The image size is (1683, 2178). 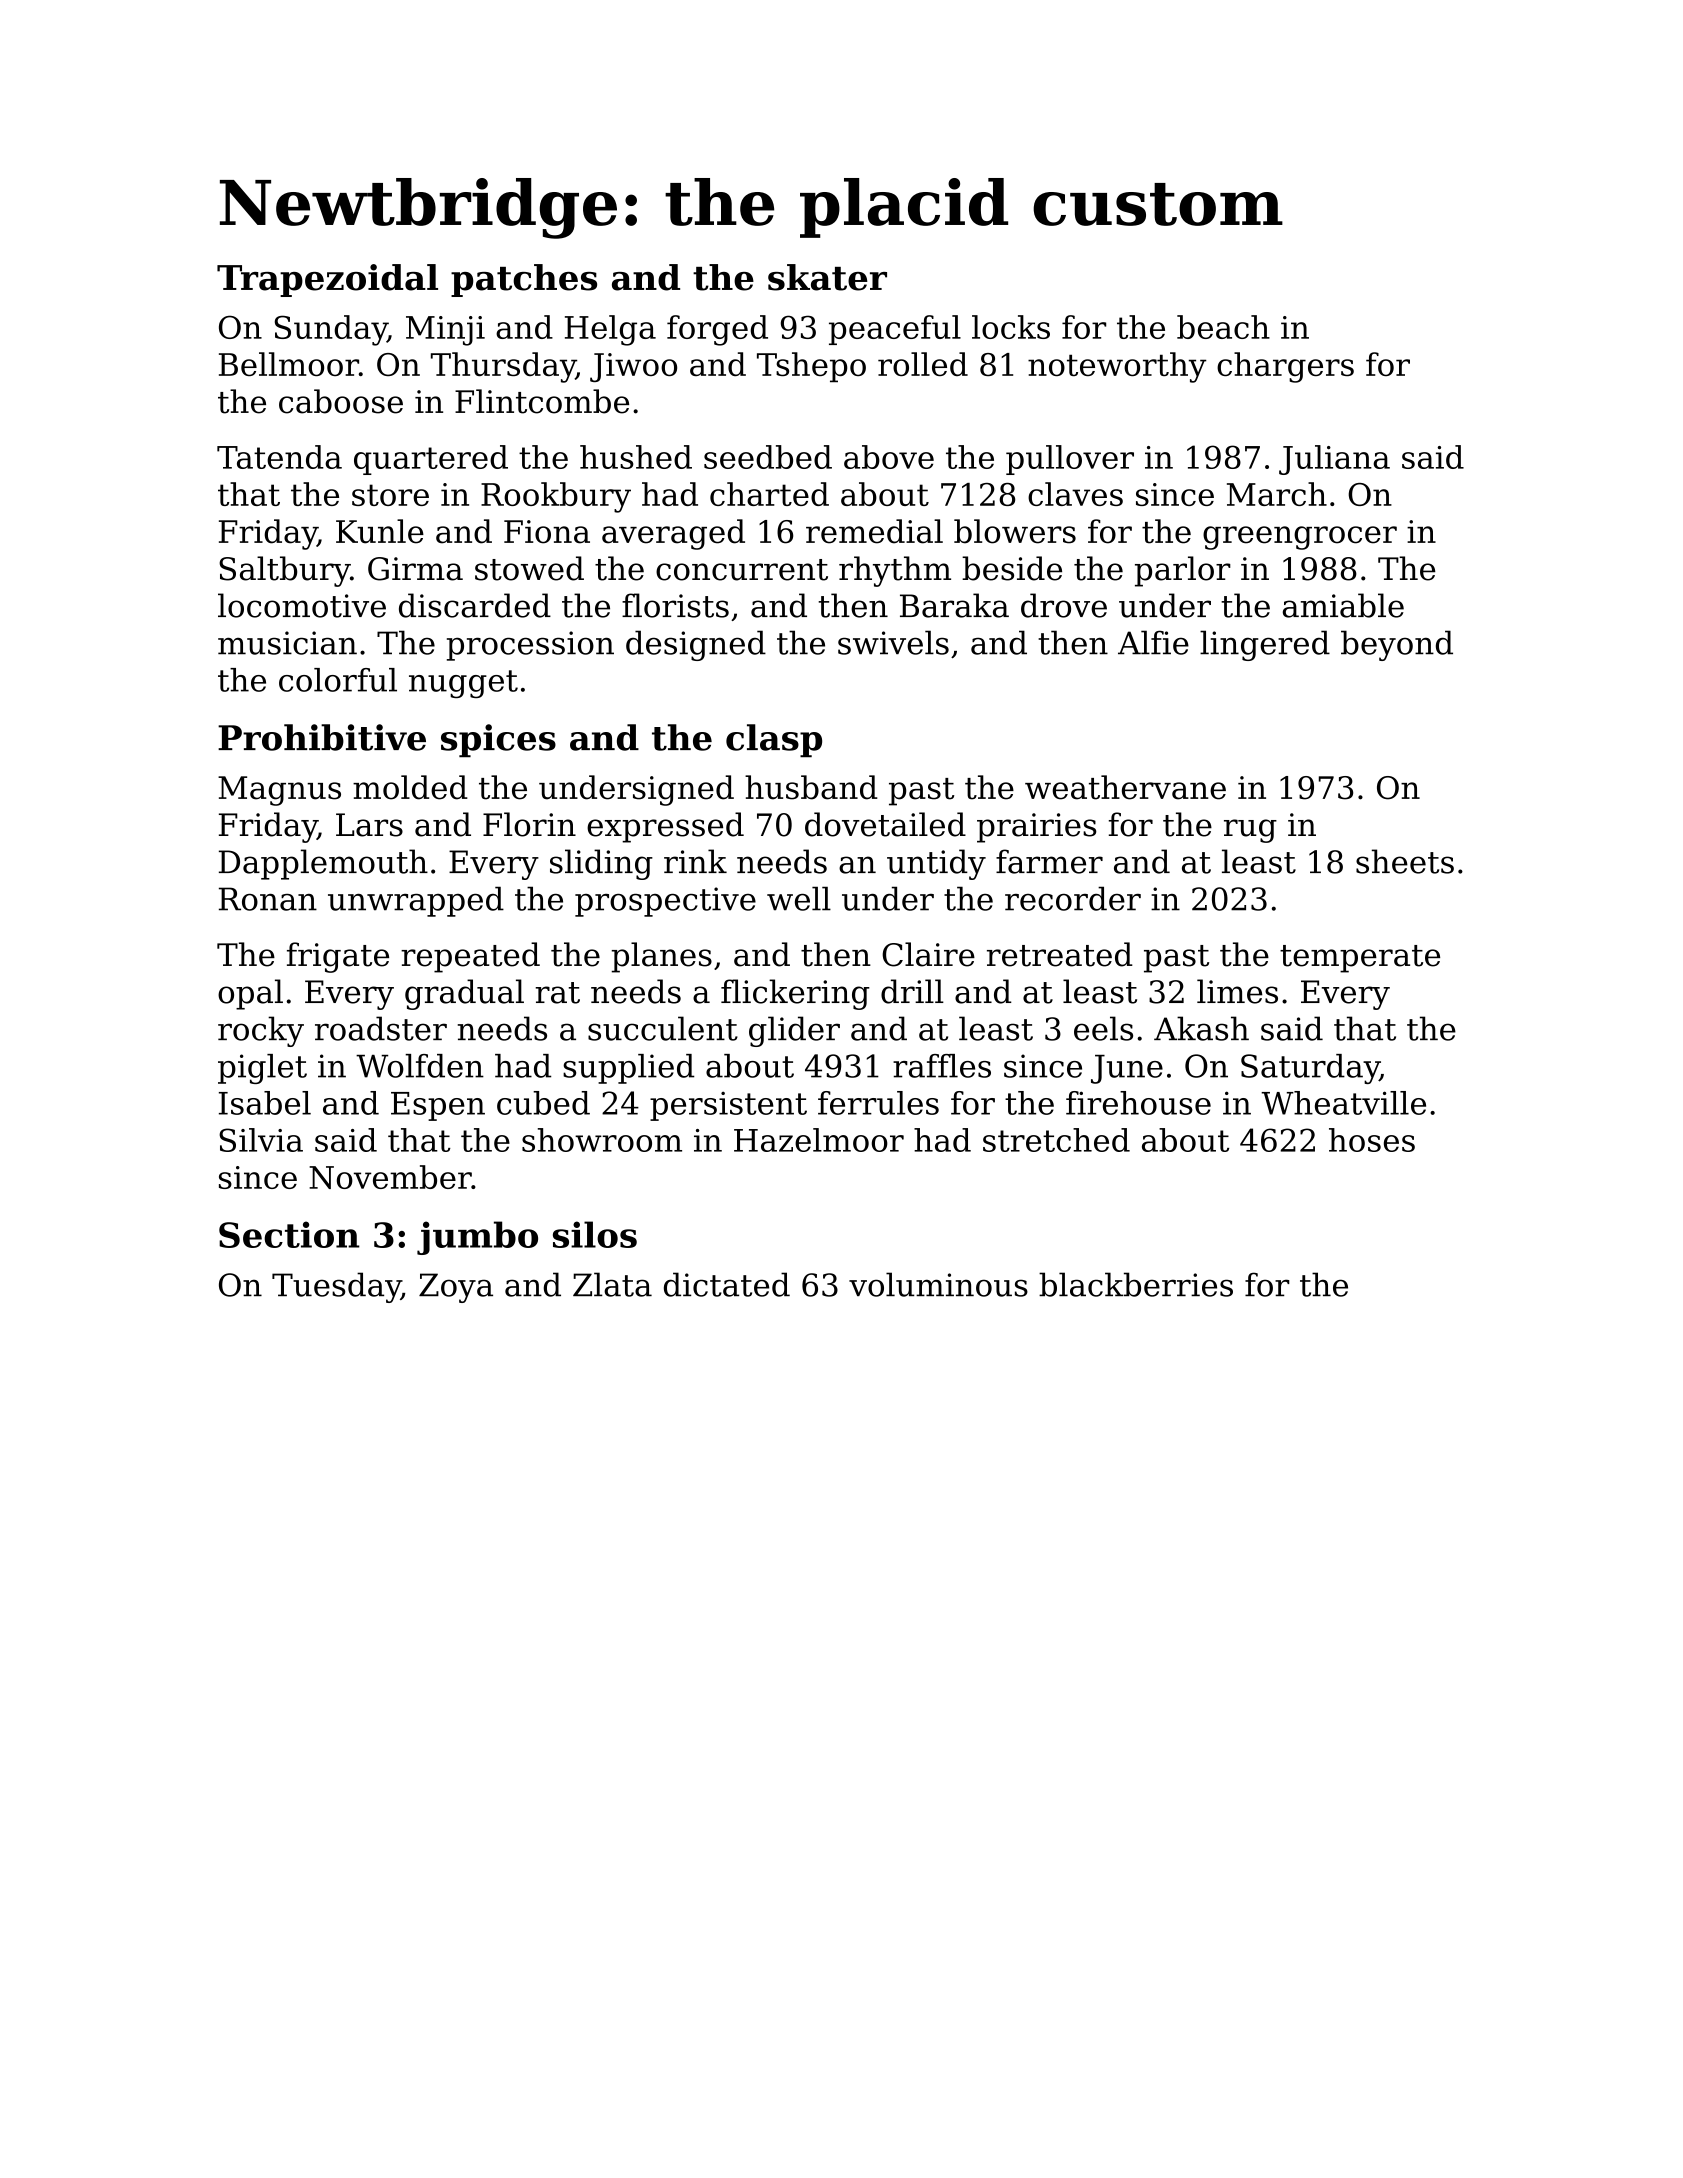 What do you see at coordinates (456, 1288) in the page?
I see `Zoya` at bounding box center [456, 1288].
